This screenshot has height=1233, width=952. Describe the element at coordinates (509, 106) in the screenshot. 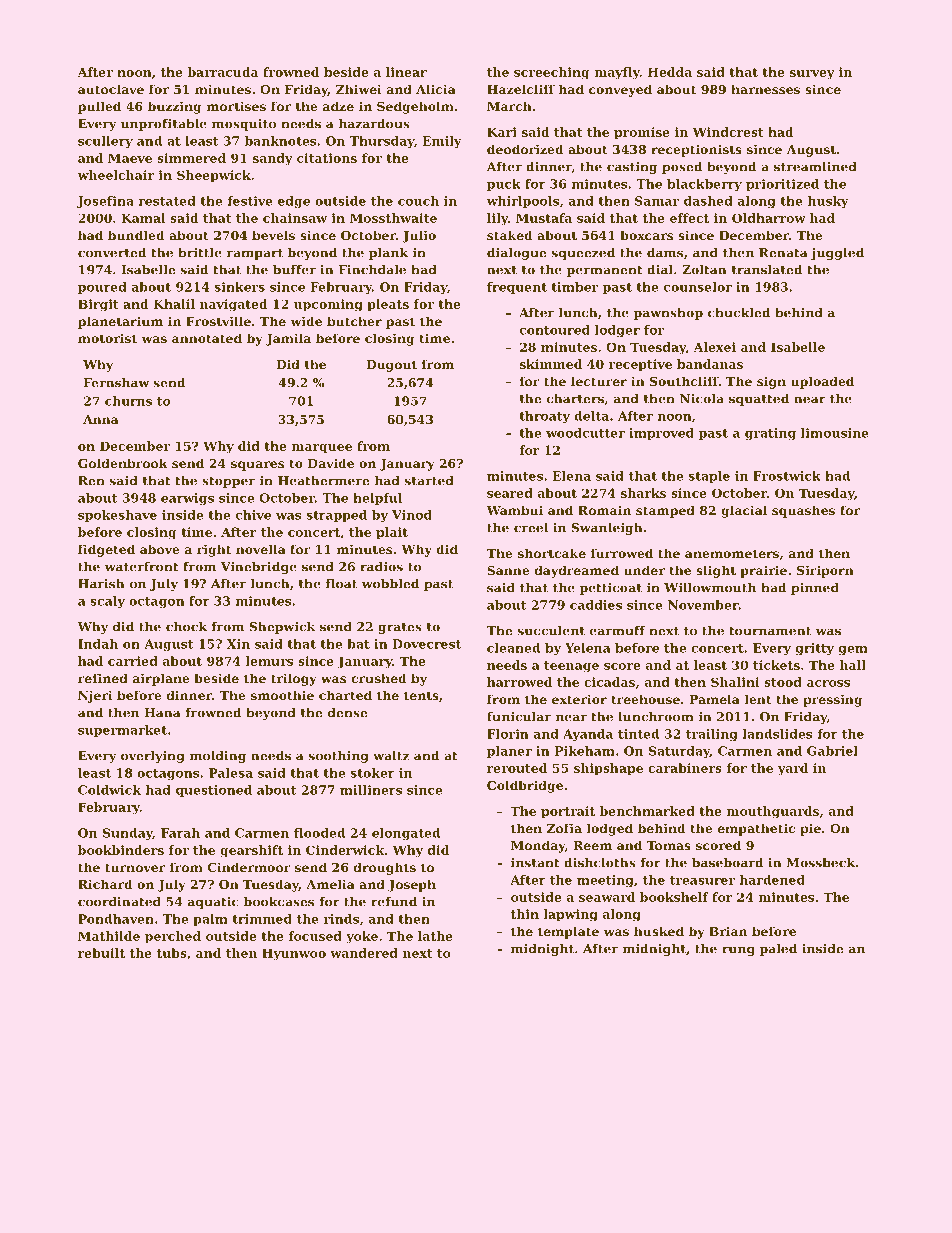

I see `March` at that location.
